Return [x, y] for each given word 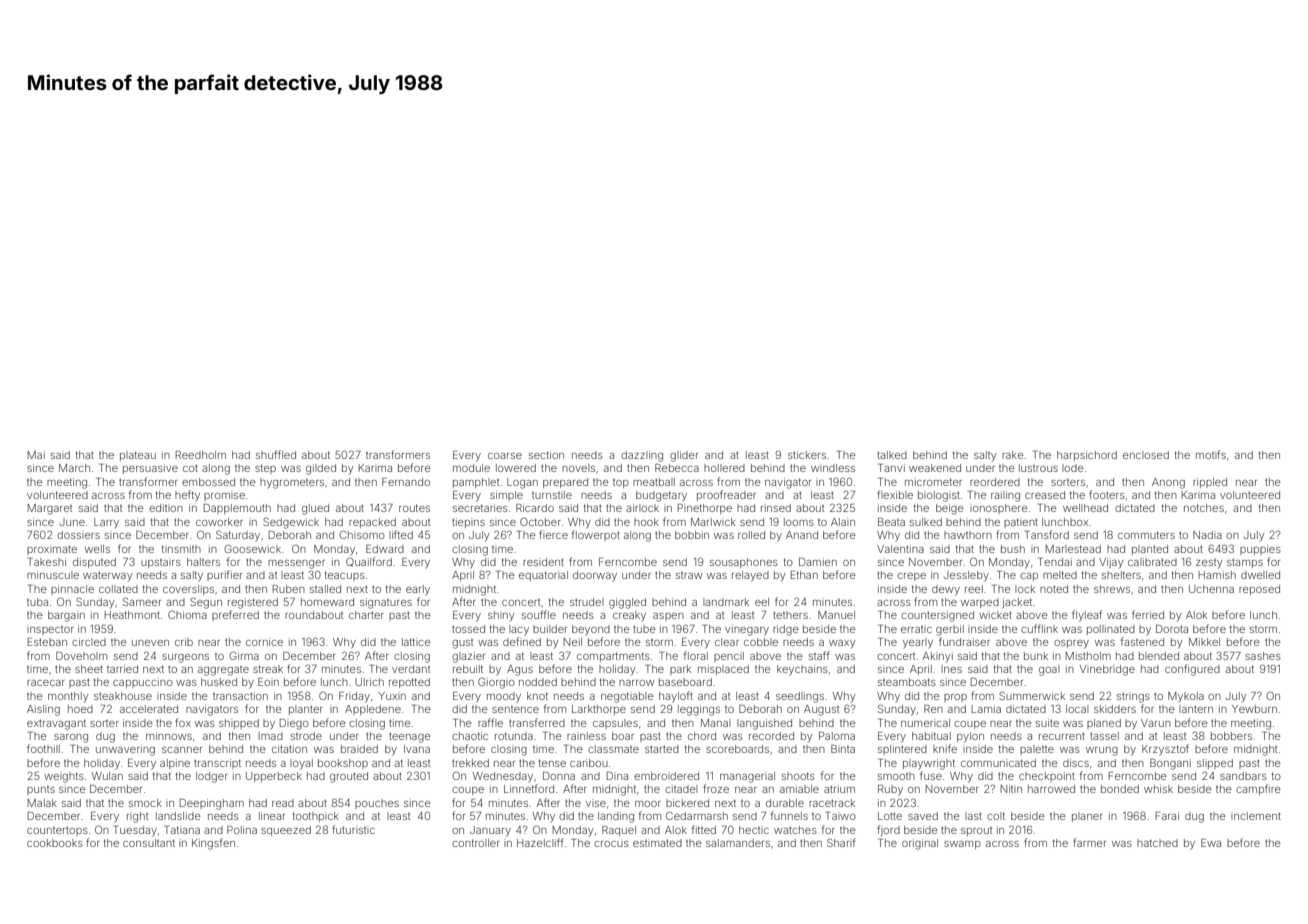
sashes [1263, 656]
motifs [1211, 454]
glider [684, 456]
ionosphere [999, 509]
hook [646, 522]
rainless [586, 736]
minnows [169, 736]
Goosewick [252, 548]
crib [184, 642]
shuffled [276, 454]
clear [727, 642]
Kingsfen [213, 844]
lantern [1196, 709]
